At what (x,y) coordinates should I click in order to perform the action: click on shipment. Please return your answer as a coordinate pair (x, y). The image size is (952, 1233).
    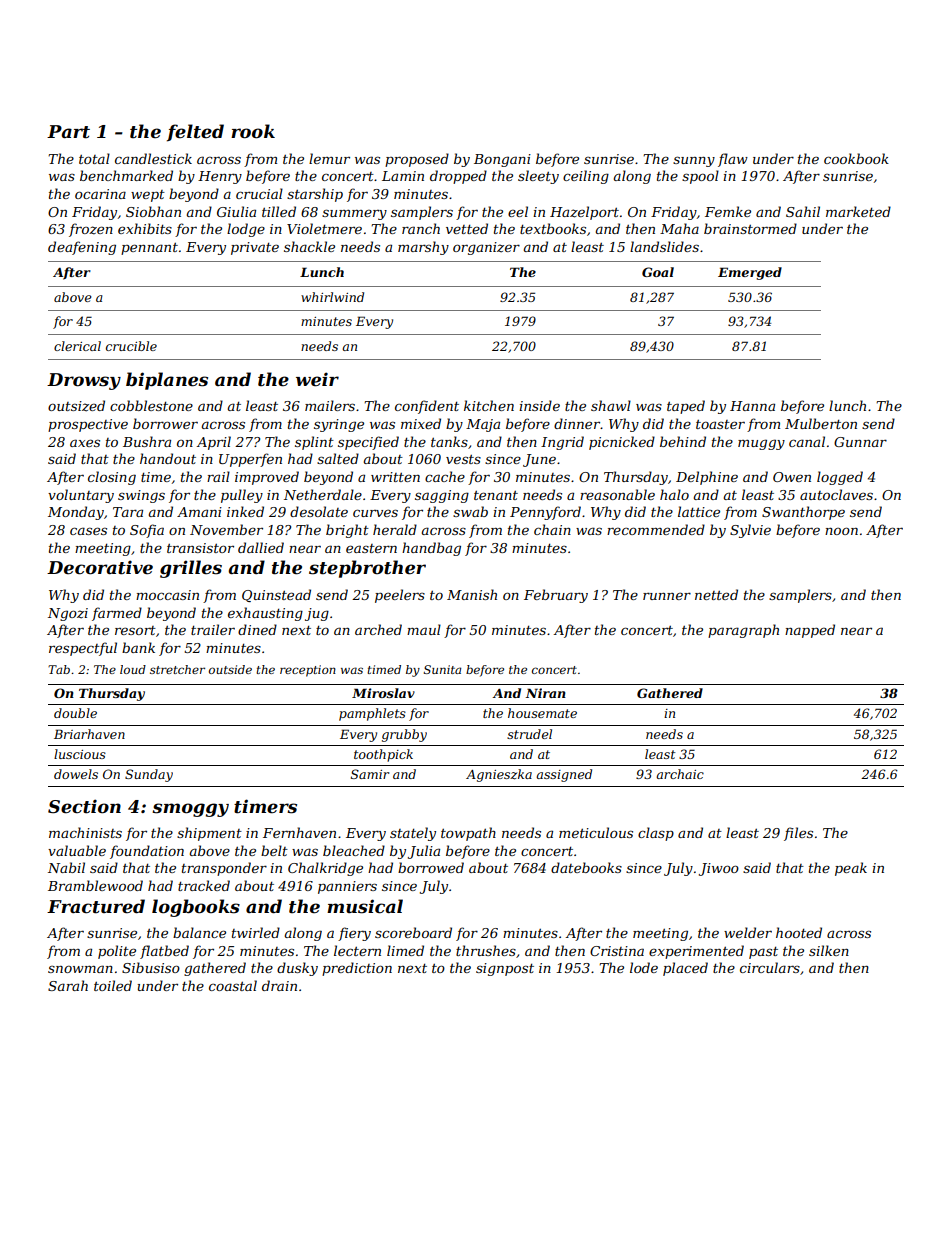
    Looking at the image, I should click on (209, 834).
